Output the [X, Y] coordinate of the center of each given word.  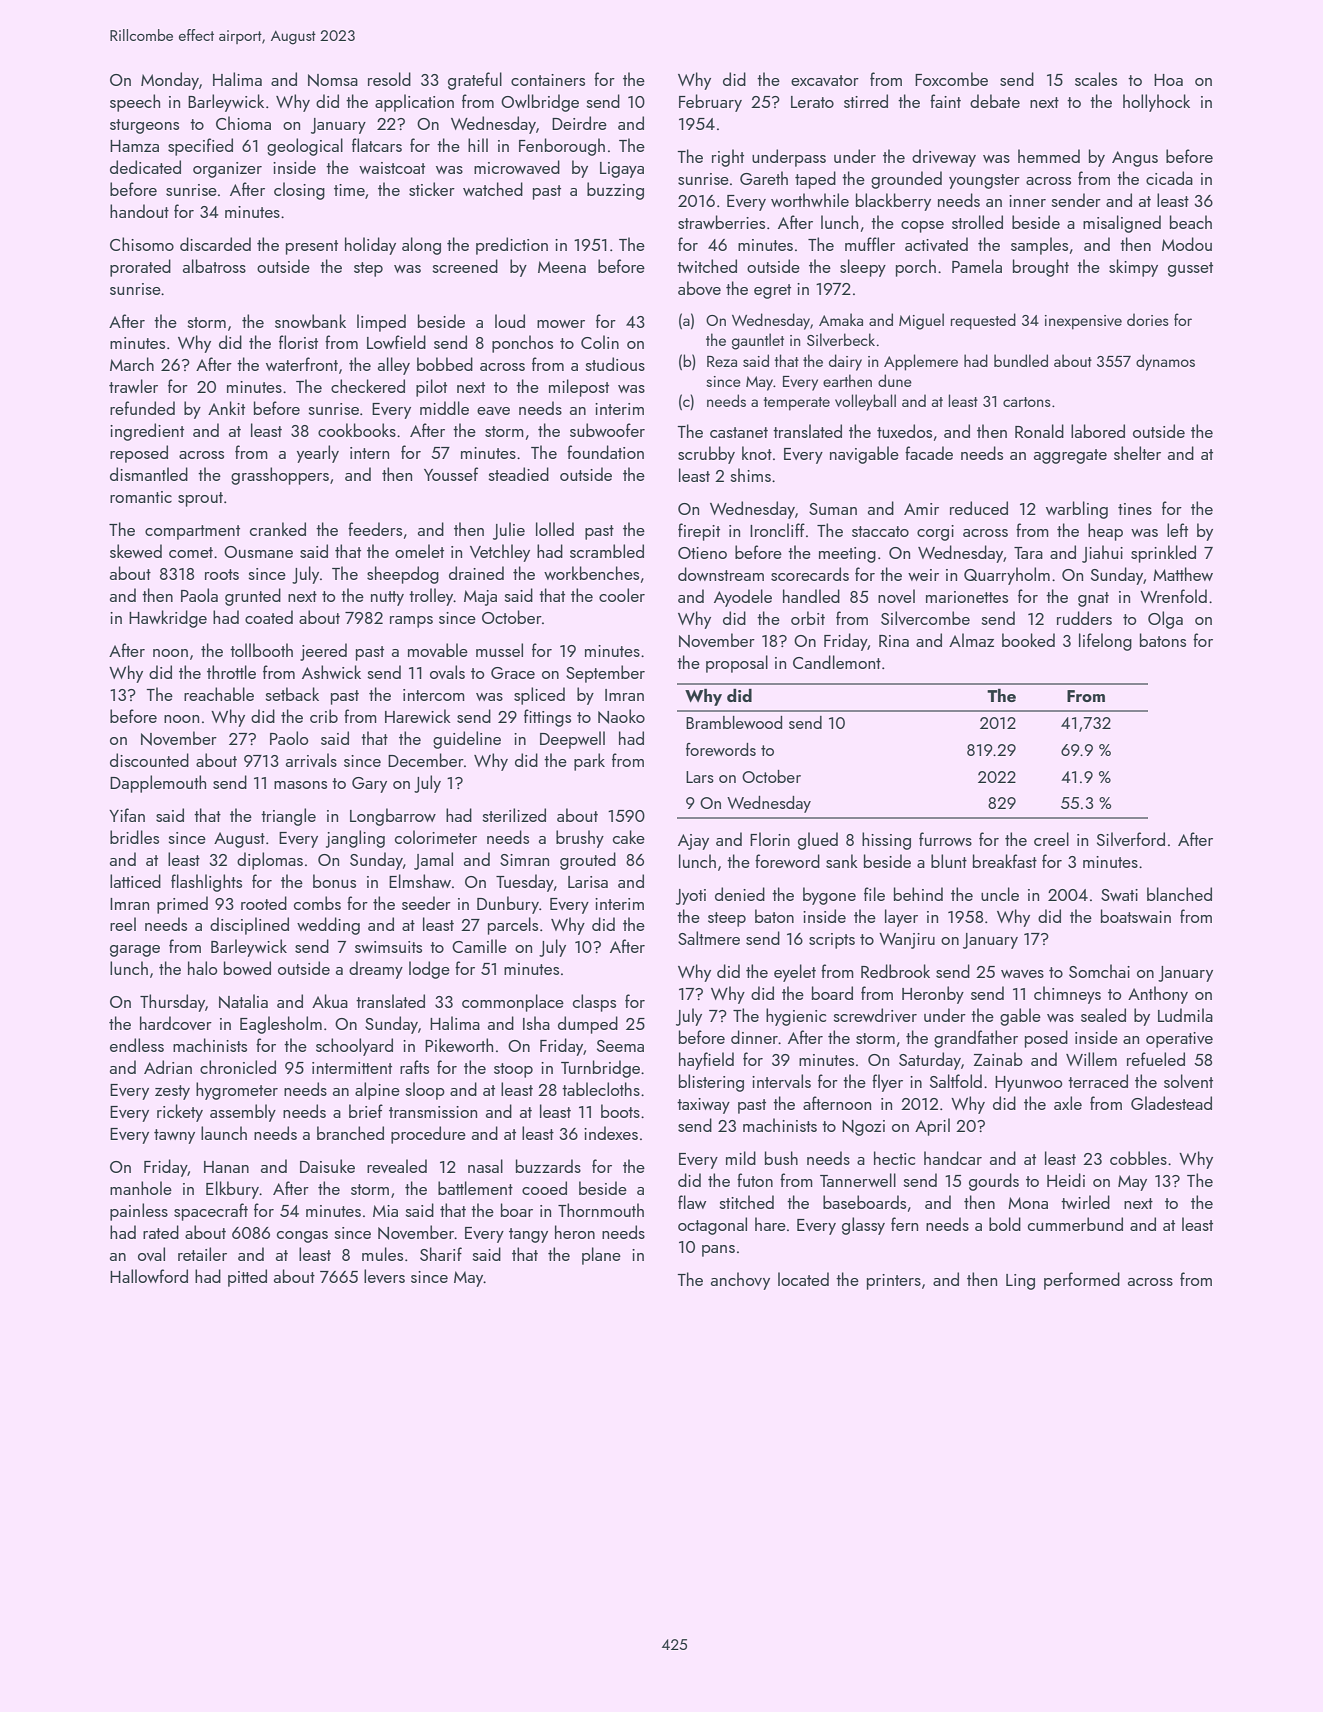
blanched [1179, 894]
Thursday [172, 1003]
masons [300, 785]
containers [548, 80]
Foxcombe [951, 79]
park [589, 762]
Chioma [243, 123]
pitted [247, 1278]
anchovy [740, 1281]
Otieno [702, 553]
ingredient [147, 432]
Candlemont [837, 662]
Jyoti [691, 897]
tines [1135, 509]
